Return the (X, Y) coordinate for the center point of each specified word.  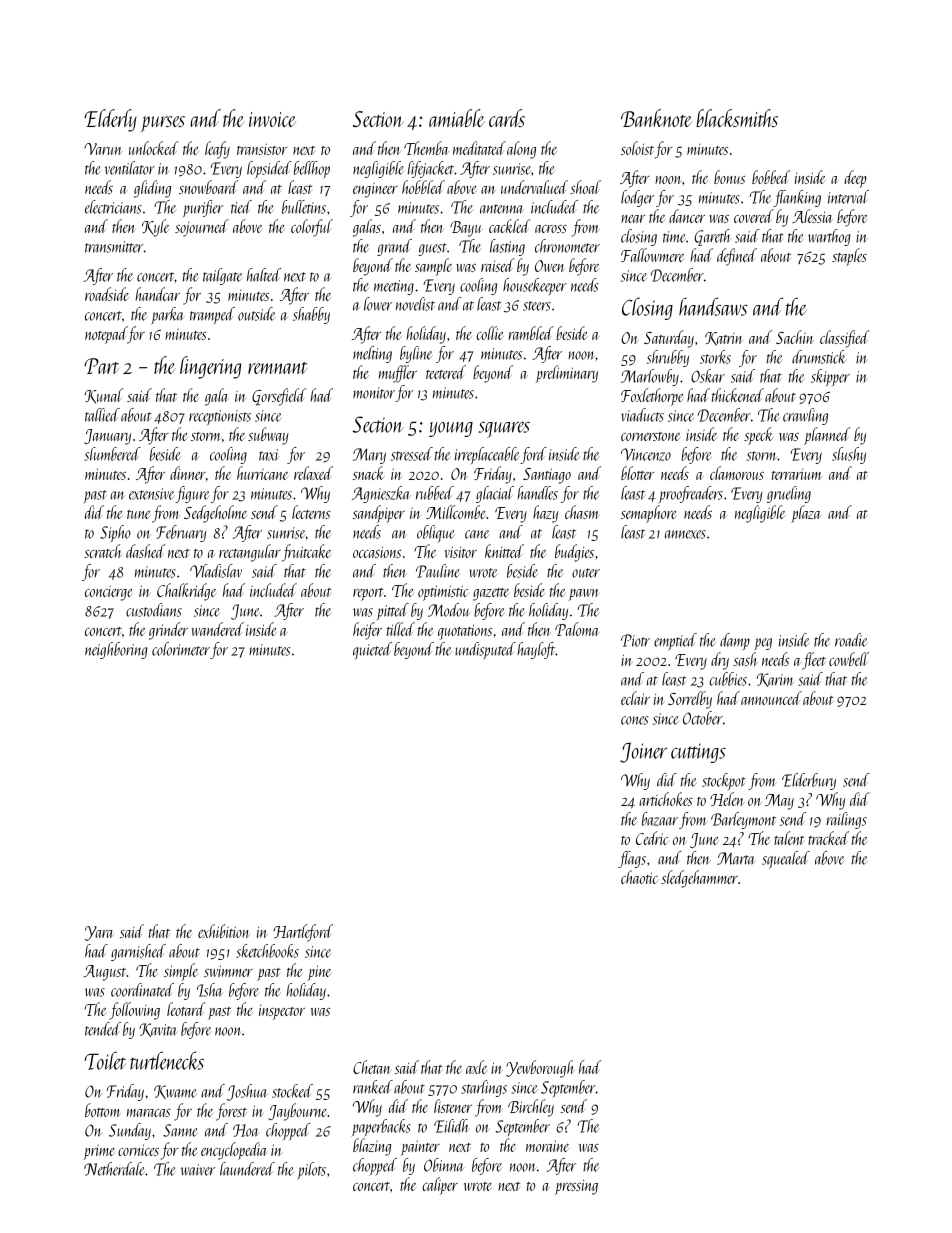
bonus (729, 177)
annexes (685, 534)
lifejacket (431, 169)
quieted (372, 651)
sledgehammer (699, 879)
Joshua (247, 1092)
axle (476, 1067)
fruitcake (306, 553)
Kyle (155, 228)
